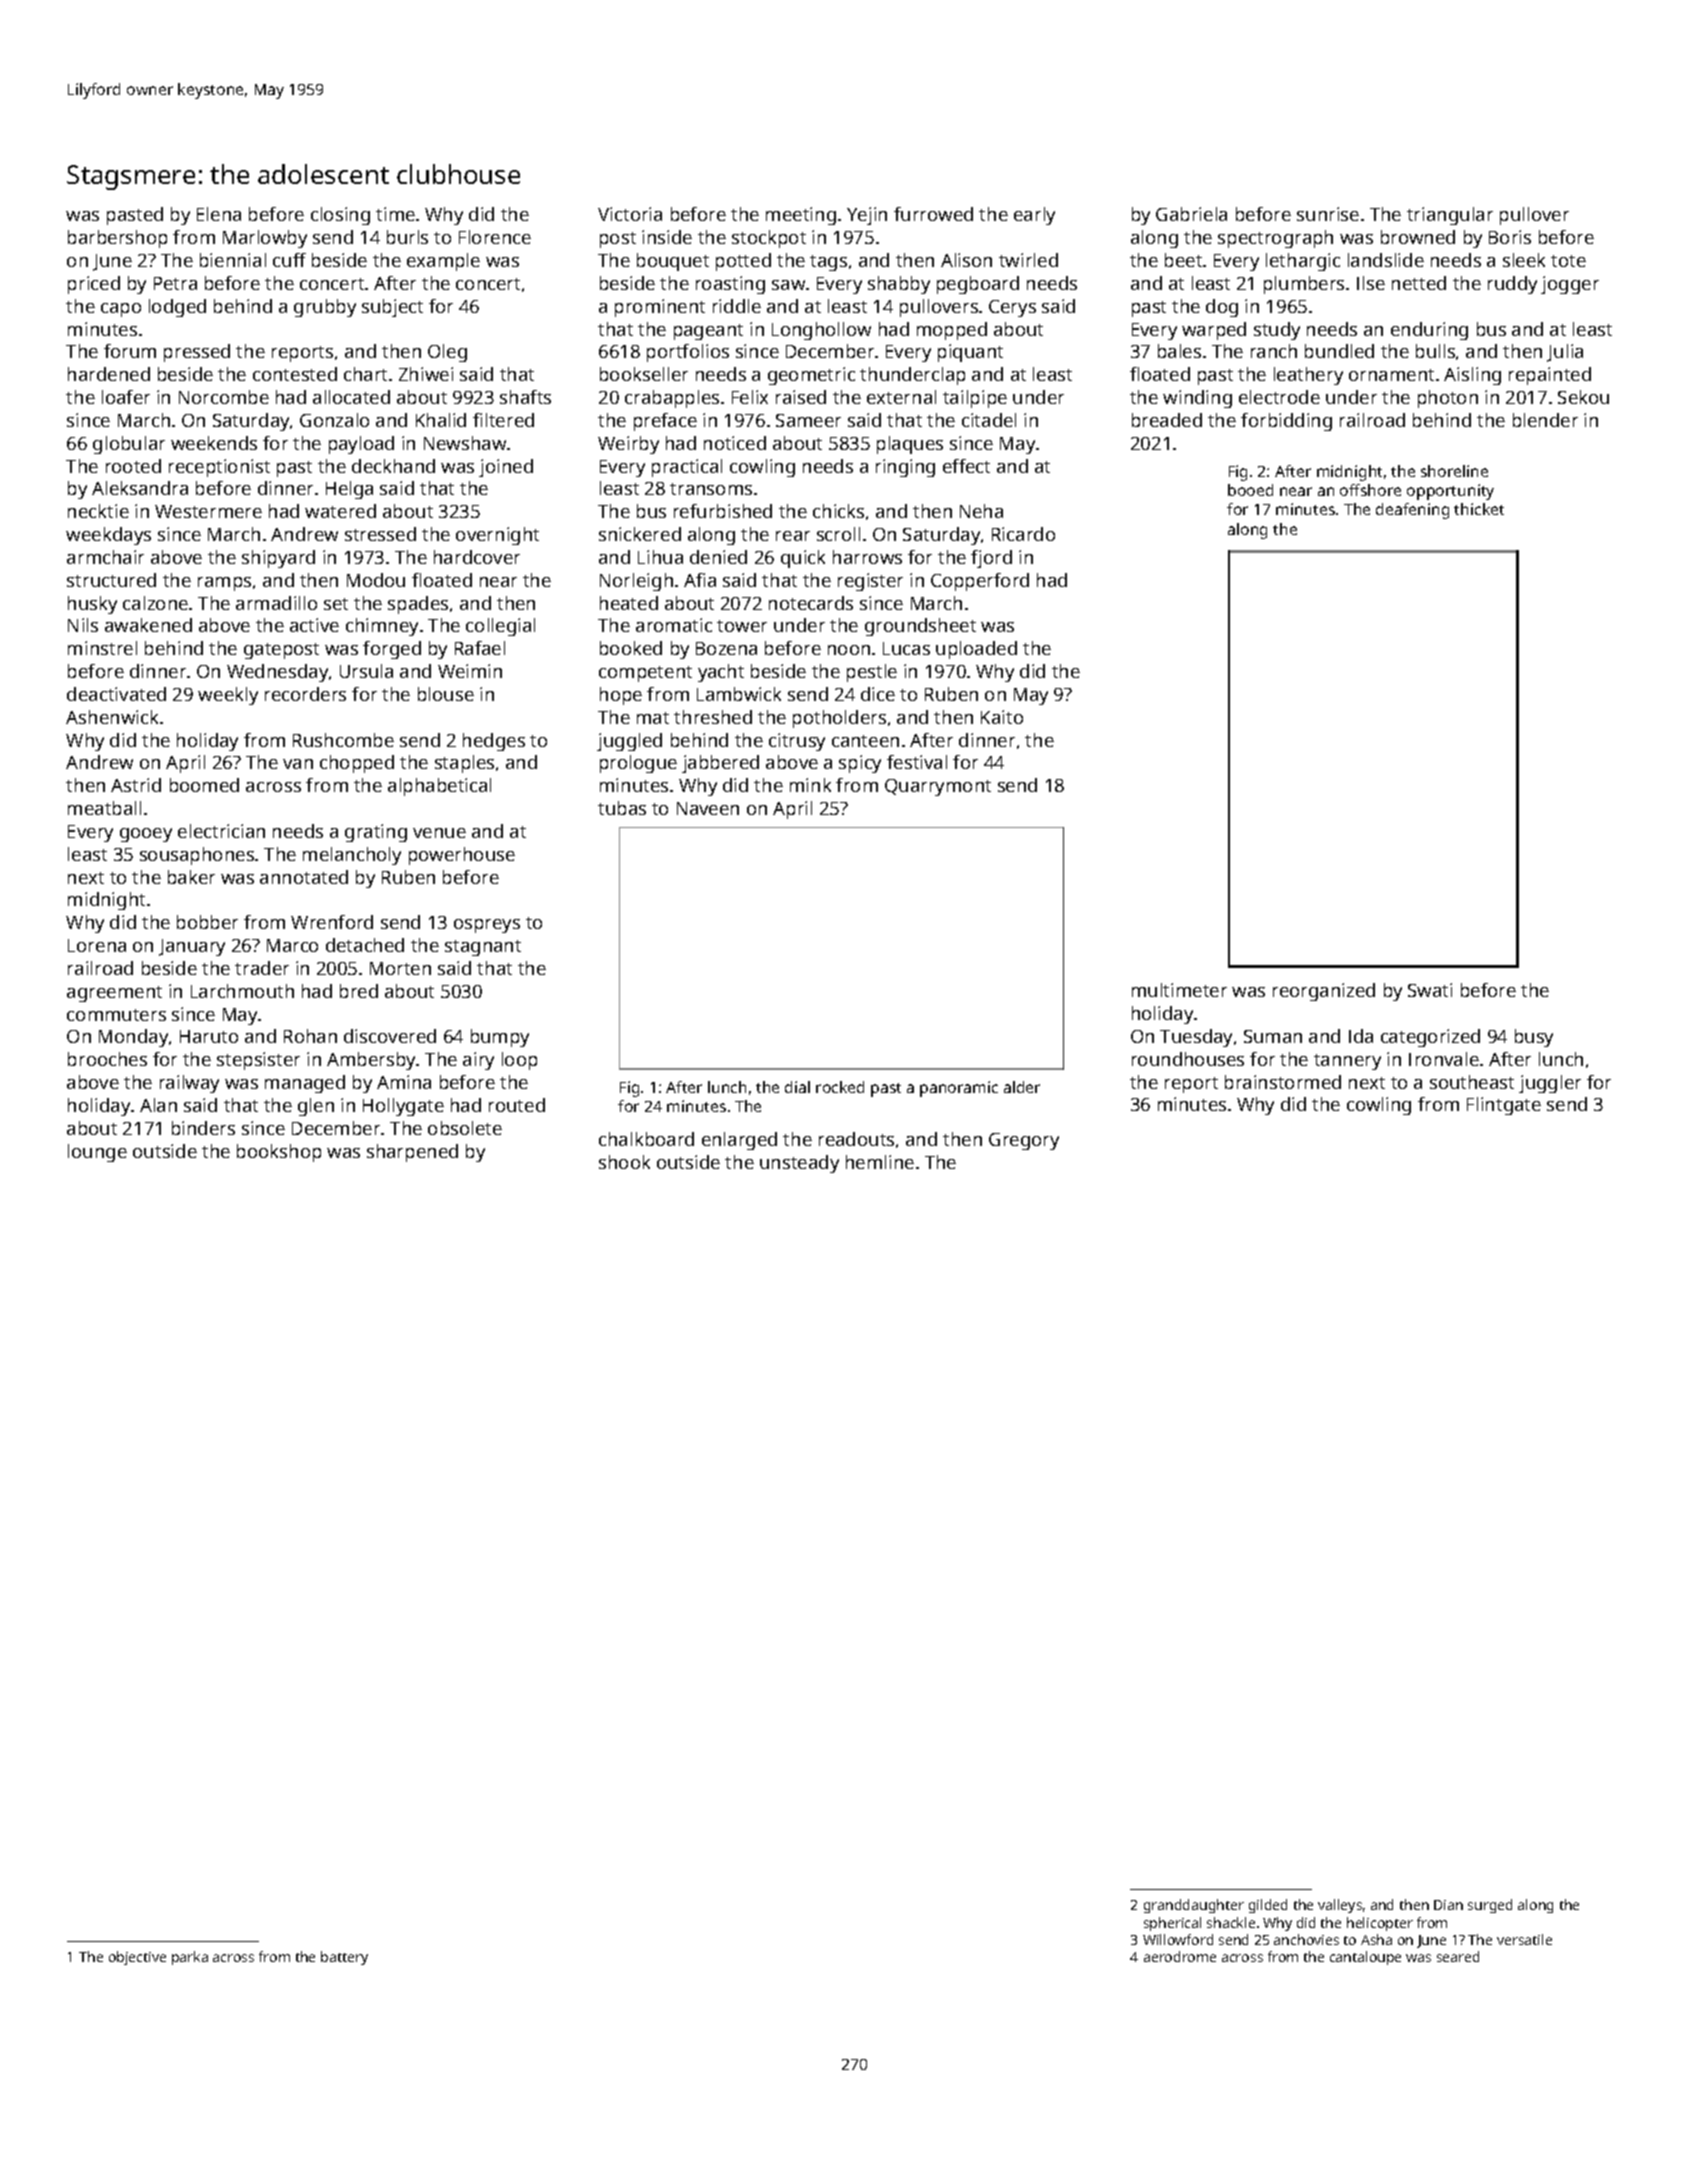 Image resolution: width=1683 pixels, height=2178 pixels. I want to click on parka, so click(190, 1958).
